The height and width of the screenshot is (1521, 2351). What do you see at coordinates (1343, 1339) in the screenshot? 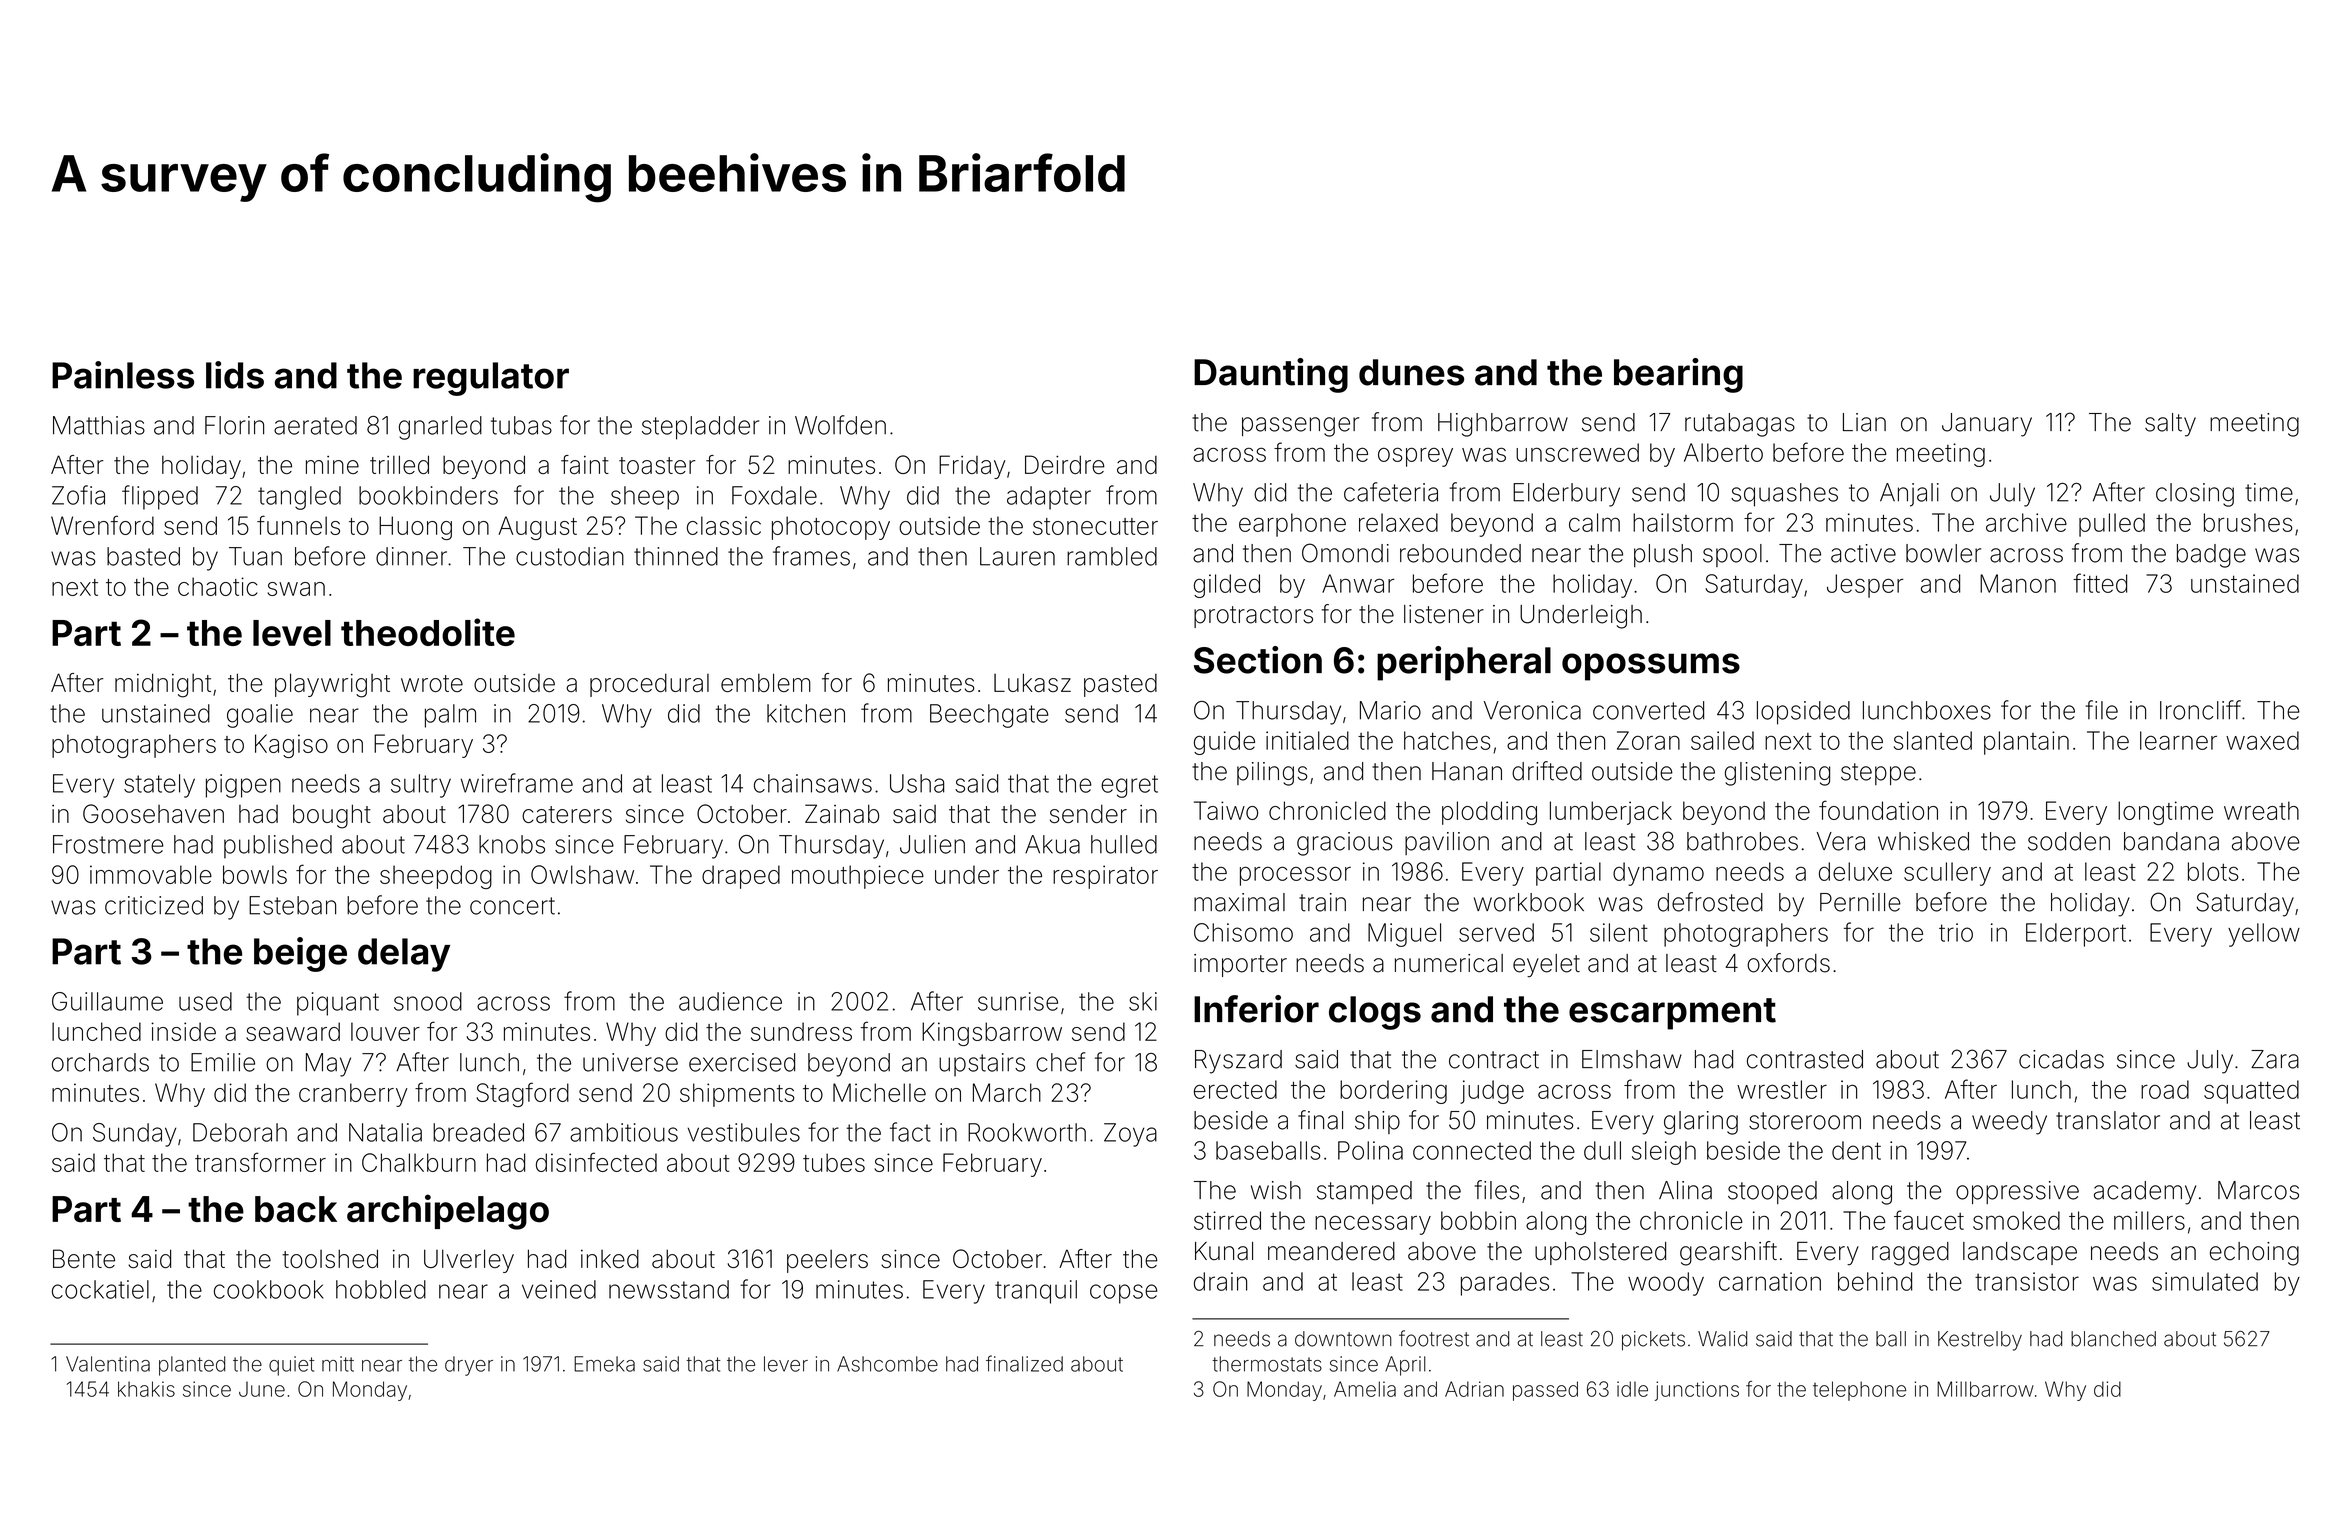
I see `downtown` at bounding box center [1343, 1339].
